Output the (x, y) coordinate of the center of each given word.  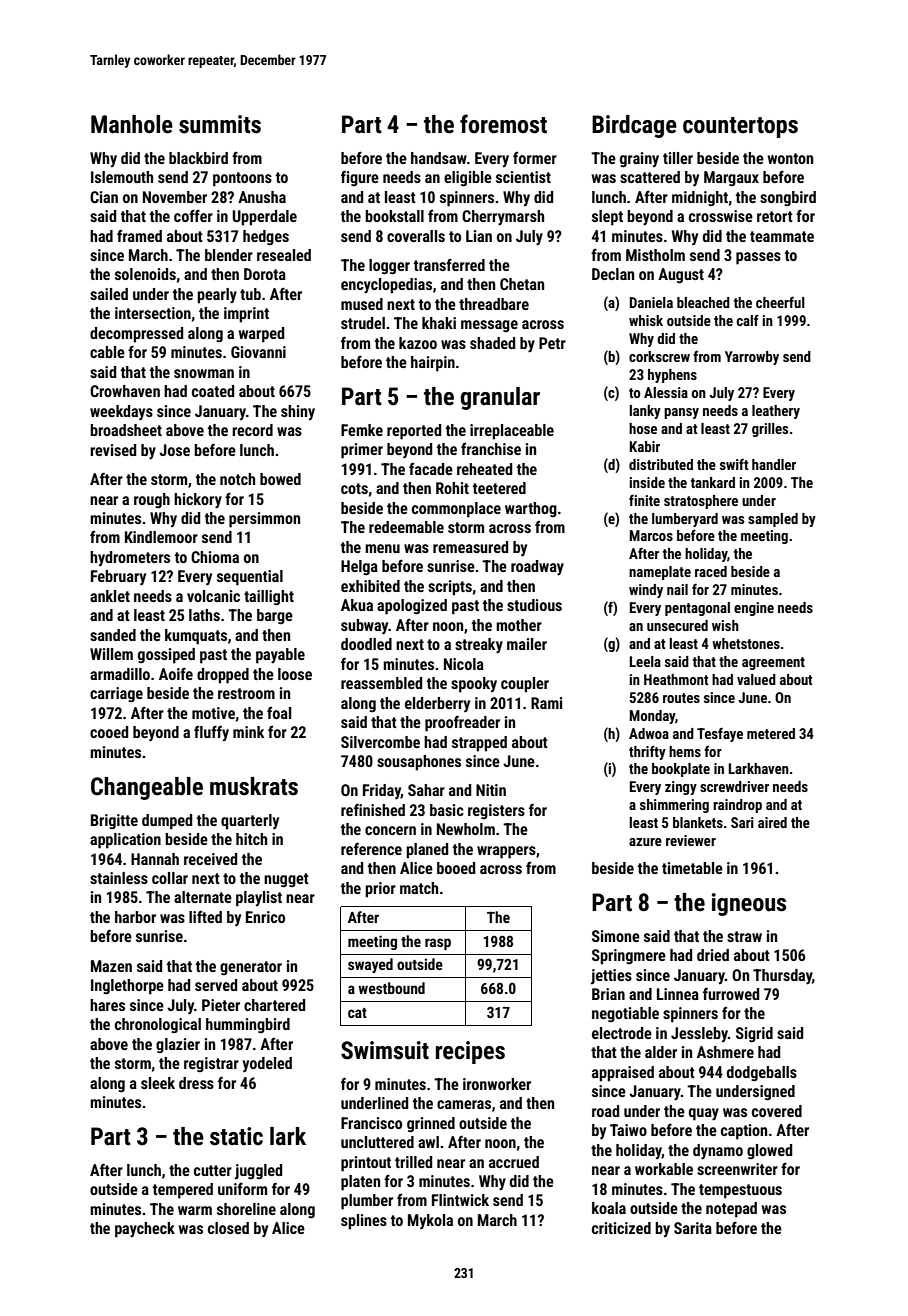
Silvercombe (380, 742)
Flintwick (460, 1200)
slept (607, 218)
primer (362, 451)
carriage (116, 695)
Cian (104, 197)
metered (771, 733)
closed (228, 1228)
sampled (773, 520)
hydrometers (130, 558)
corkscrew (659, 356)
